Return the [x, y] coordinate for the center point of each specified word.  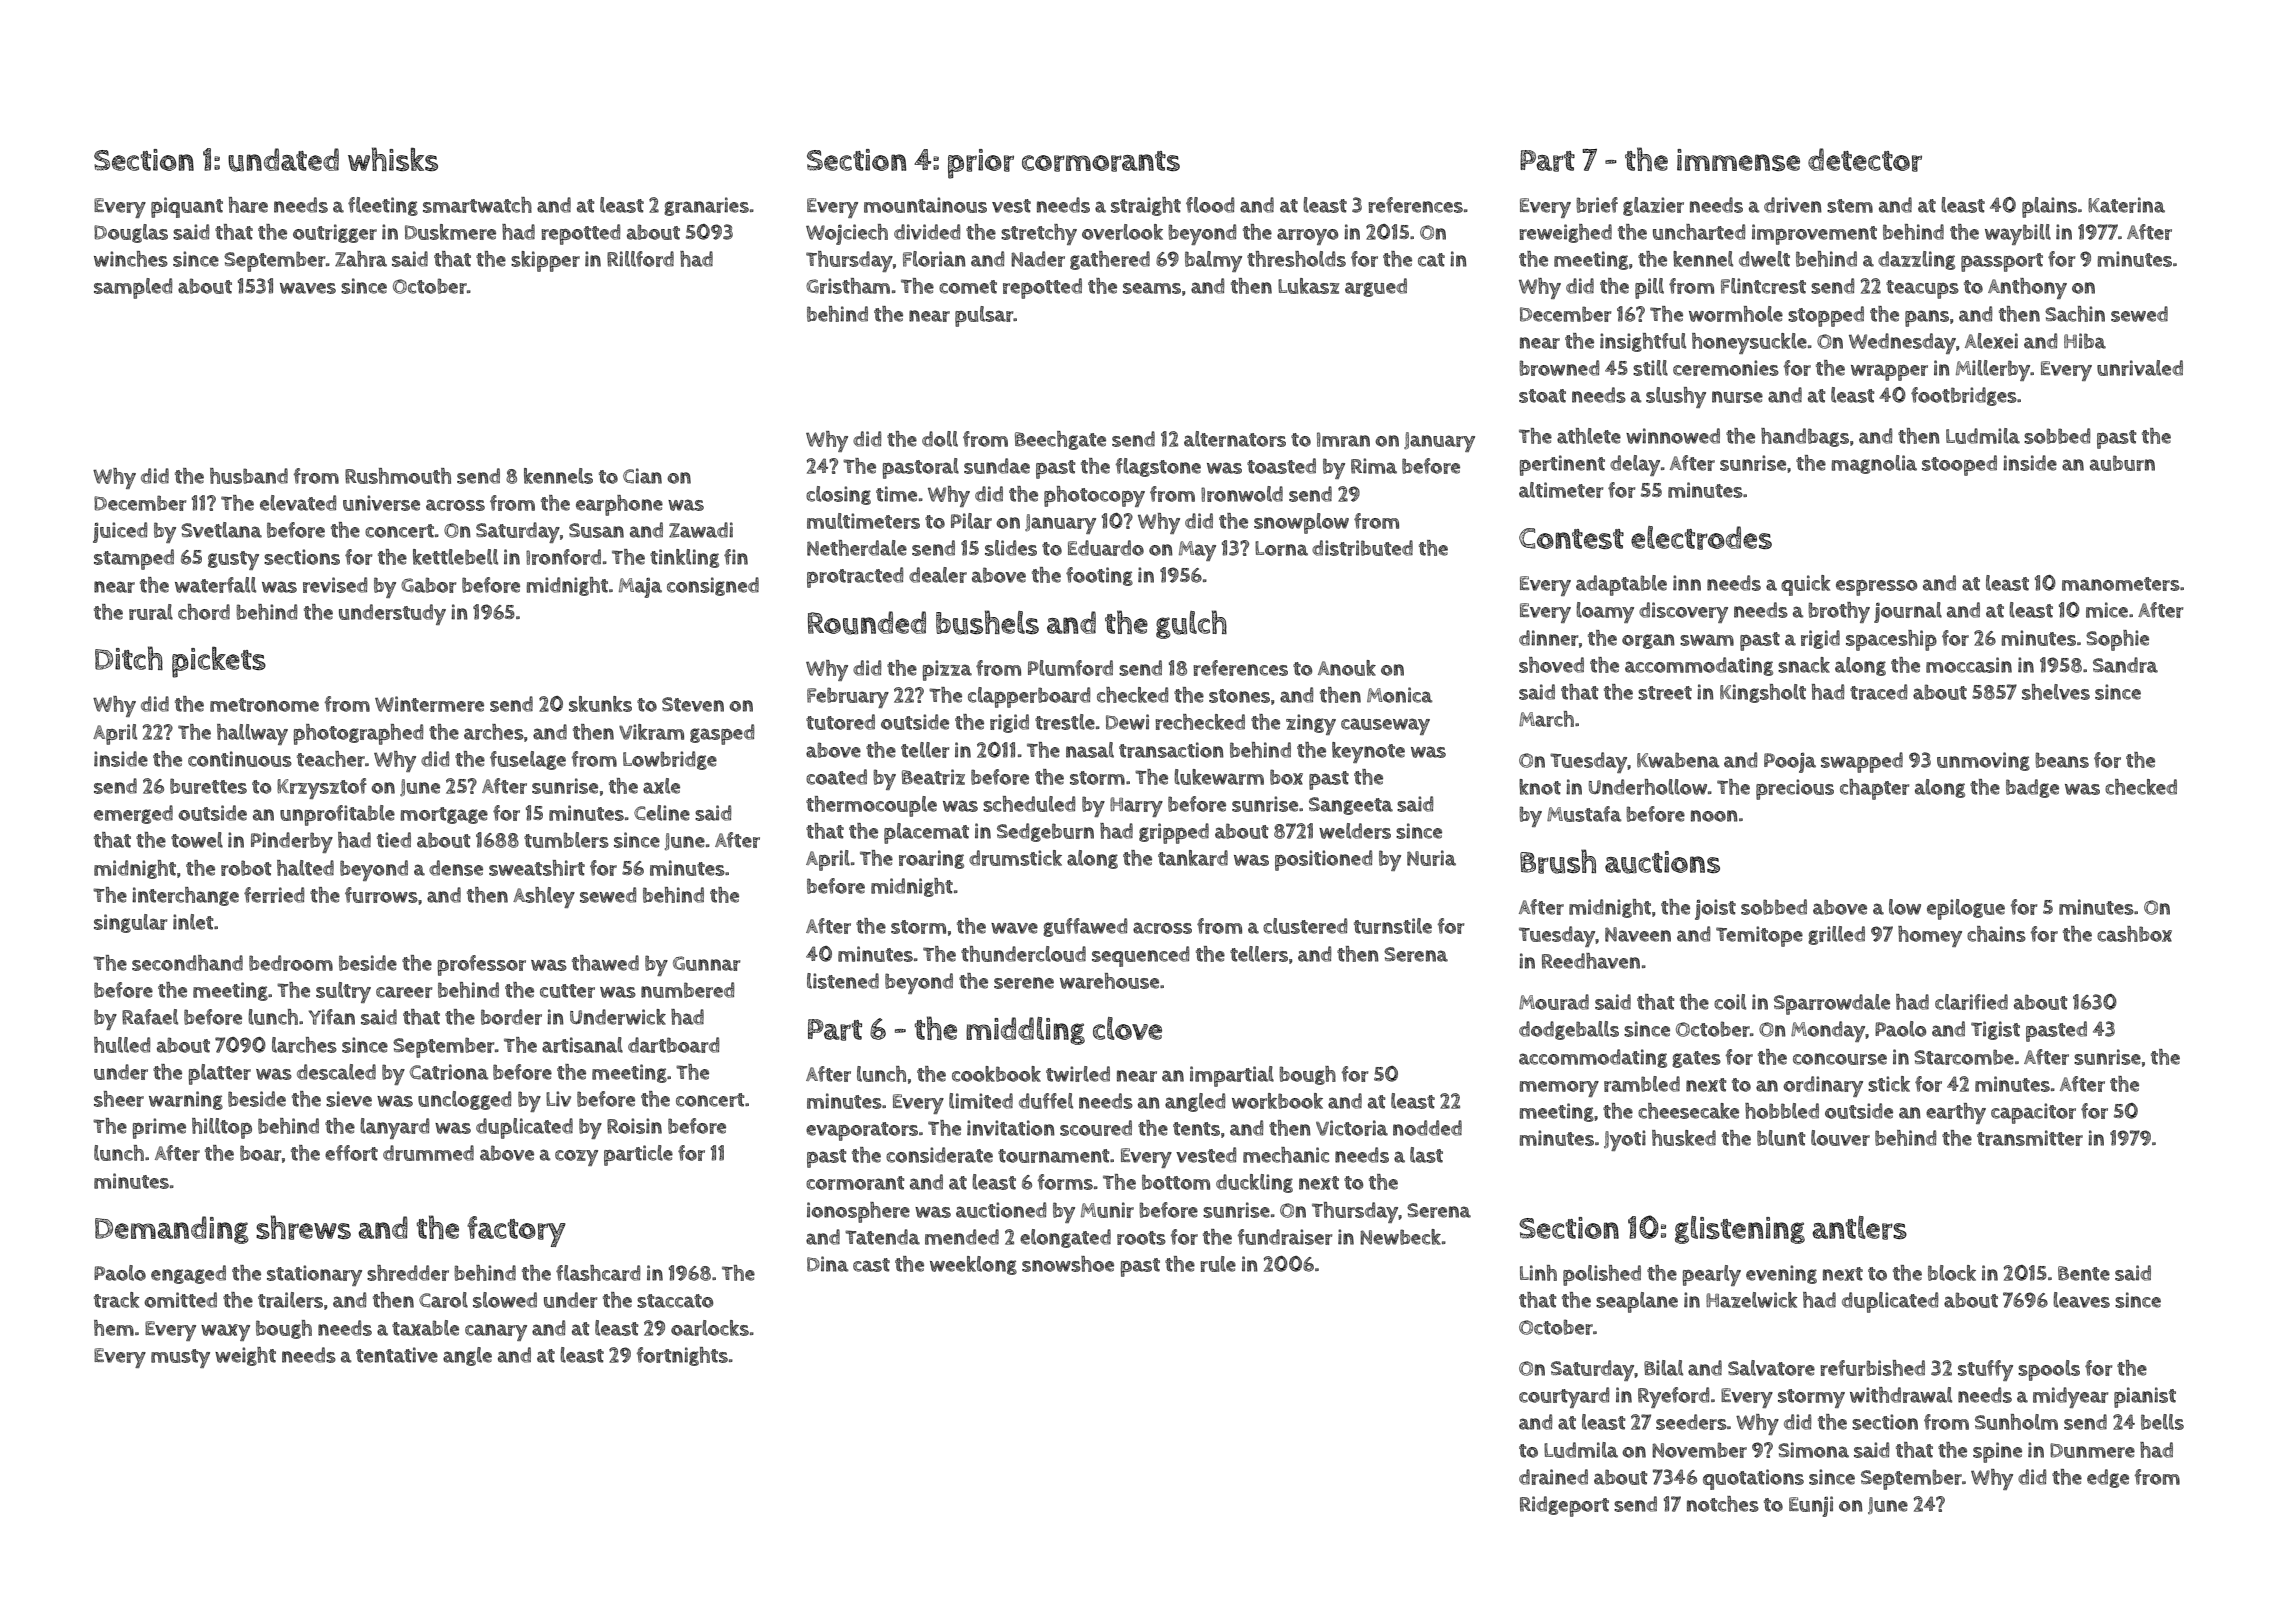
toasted [1281, 466]
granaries [706, 206]
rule [1218, 1264]
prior [981, 164]
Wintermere [429, 704]
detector [1865, 160]
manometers [2121, 584]
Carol [443, 1300]
